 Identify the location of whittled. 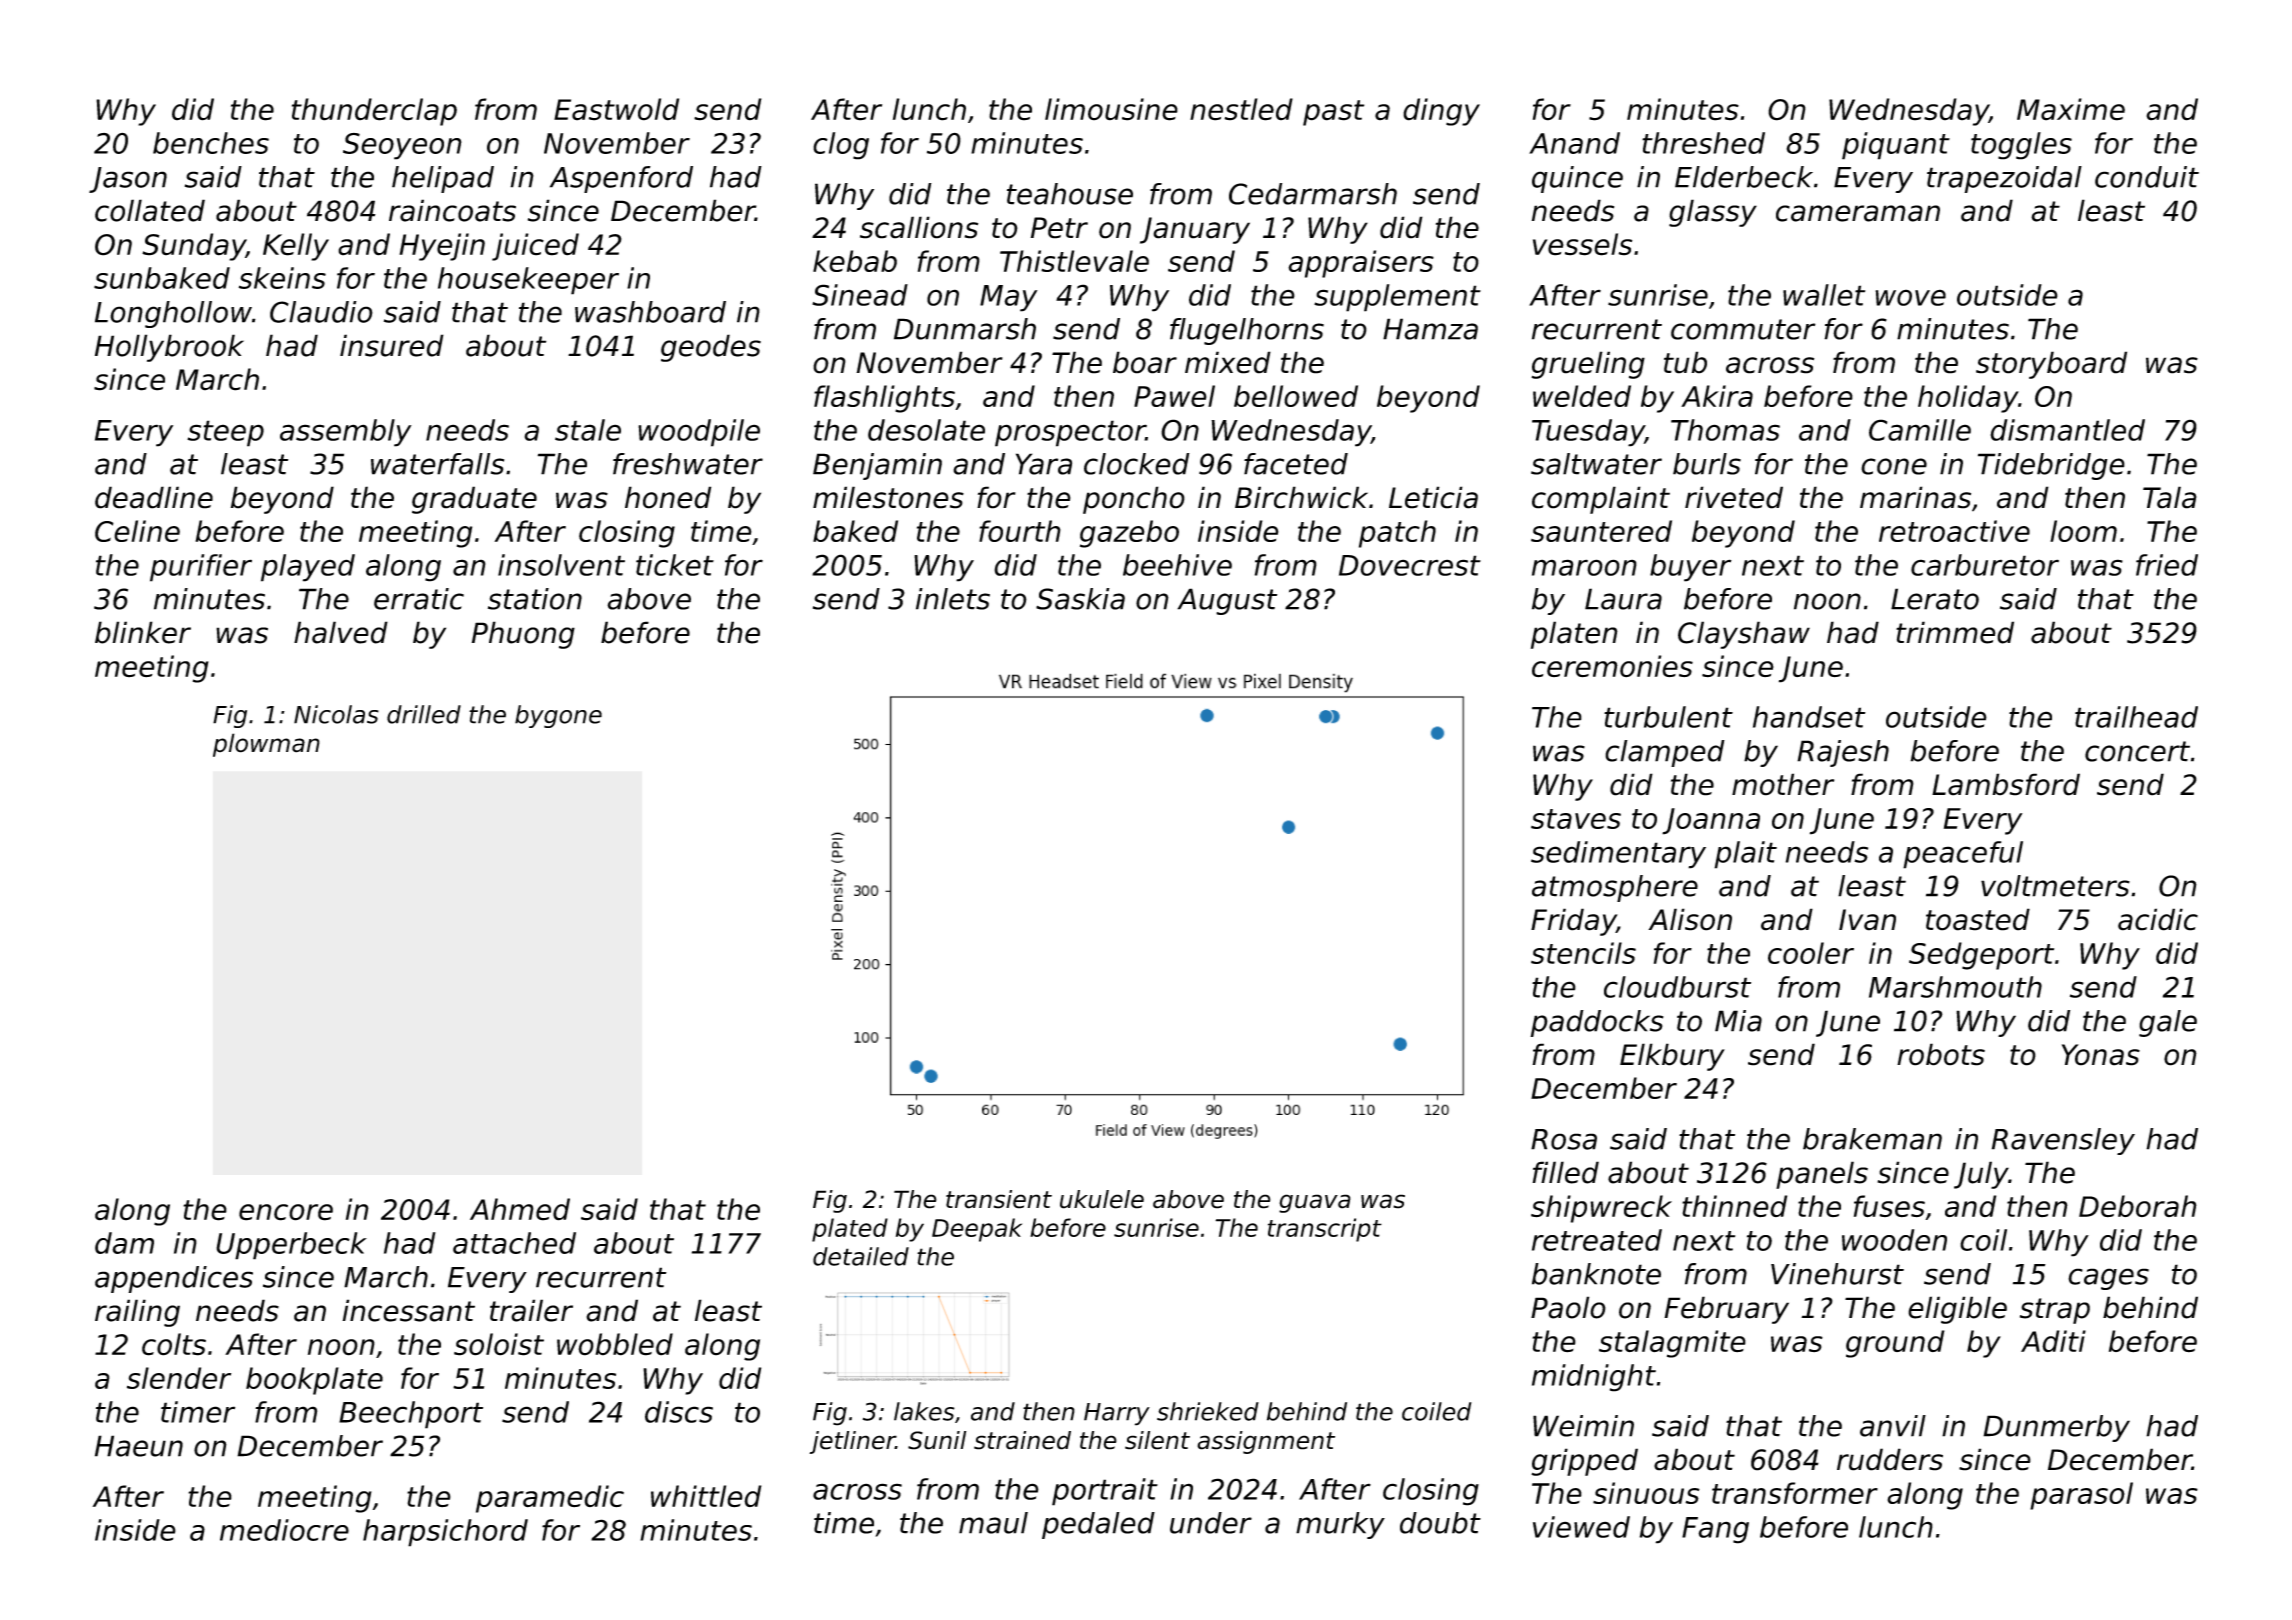
(706, 1496).
